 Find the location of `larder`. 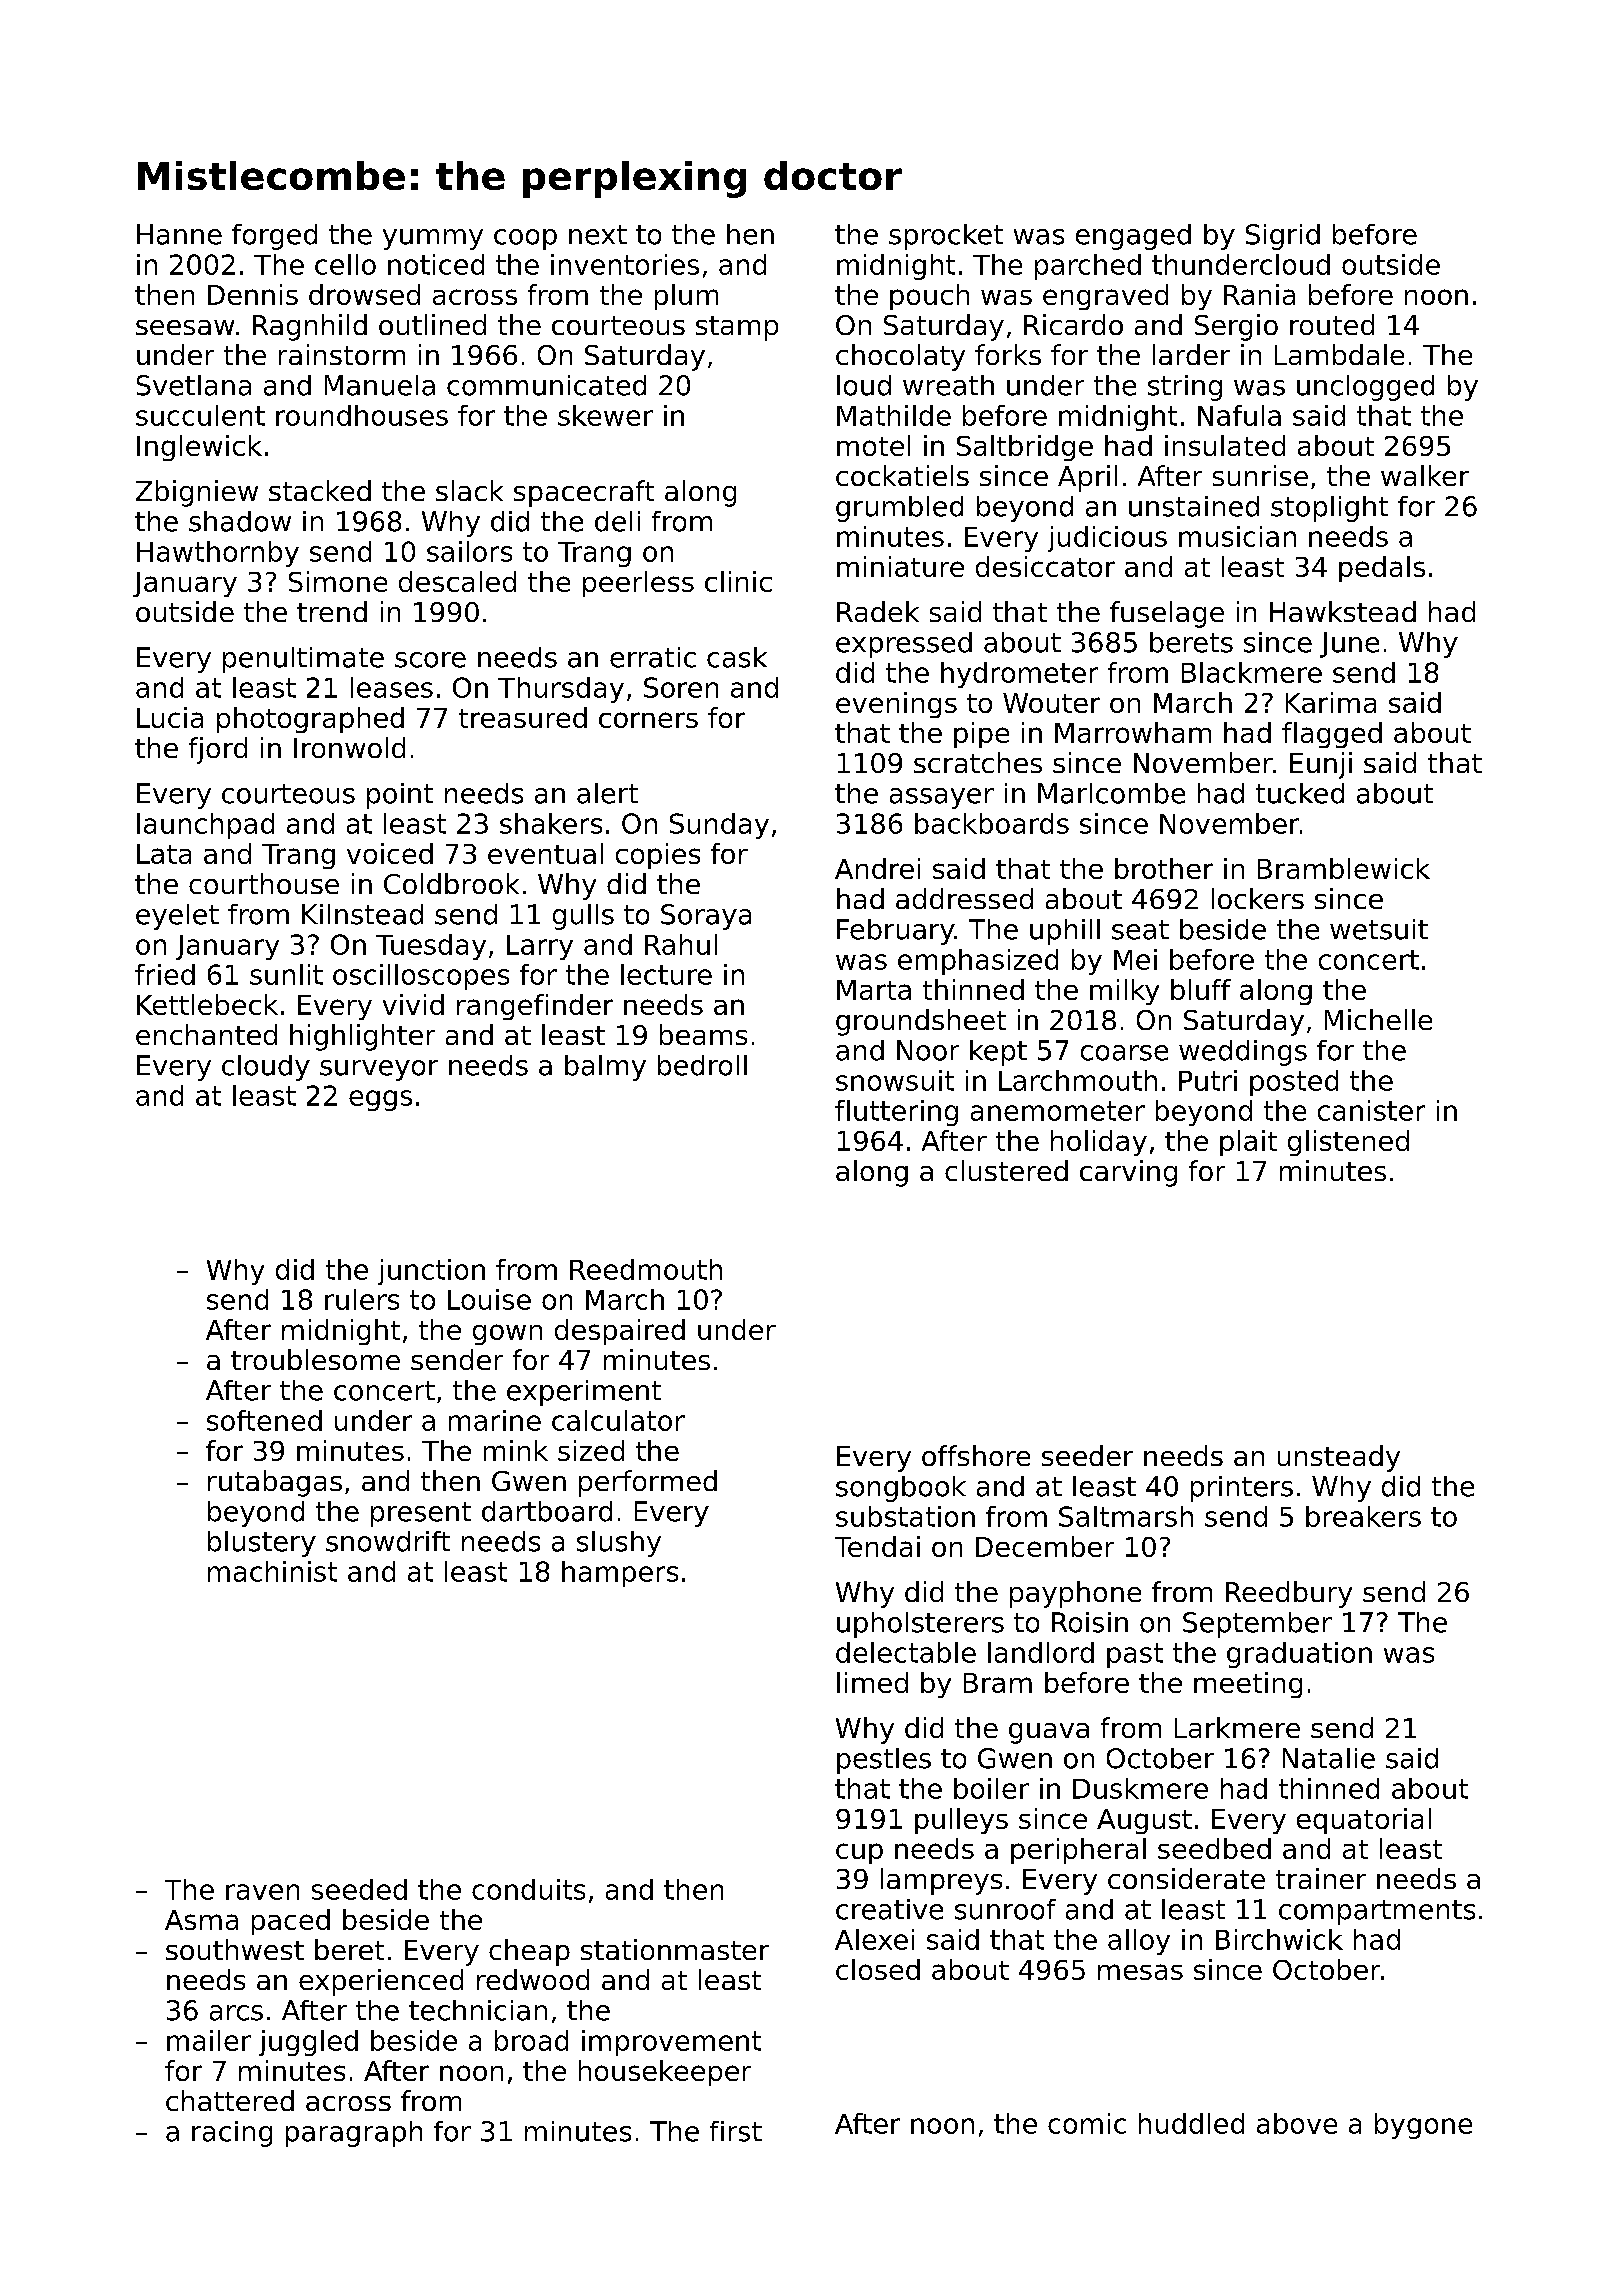

larder is located at coordinates (1191, 354).
